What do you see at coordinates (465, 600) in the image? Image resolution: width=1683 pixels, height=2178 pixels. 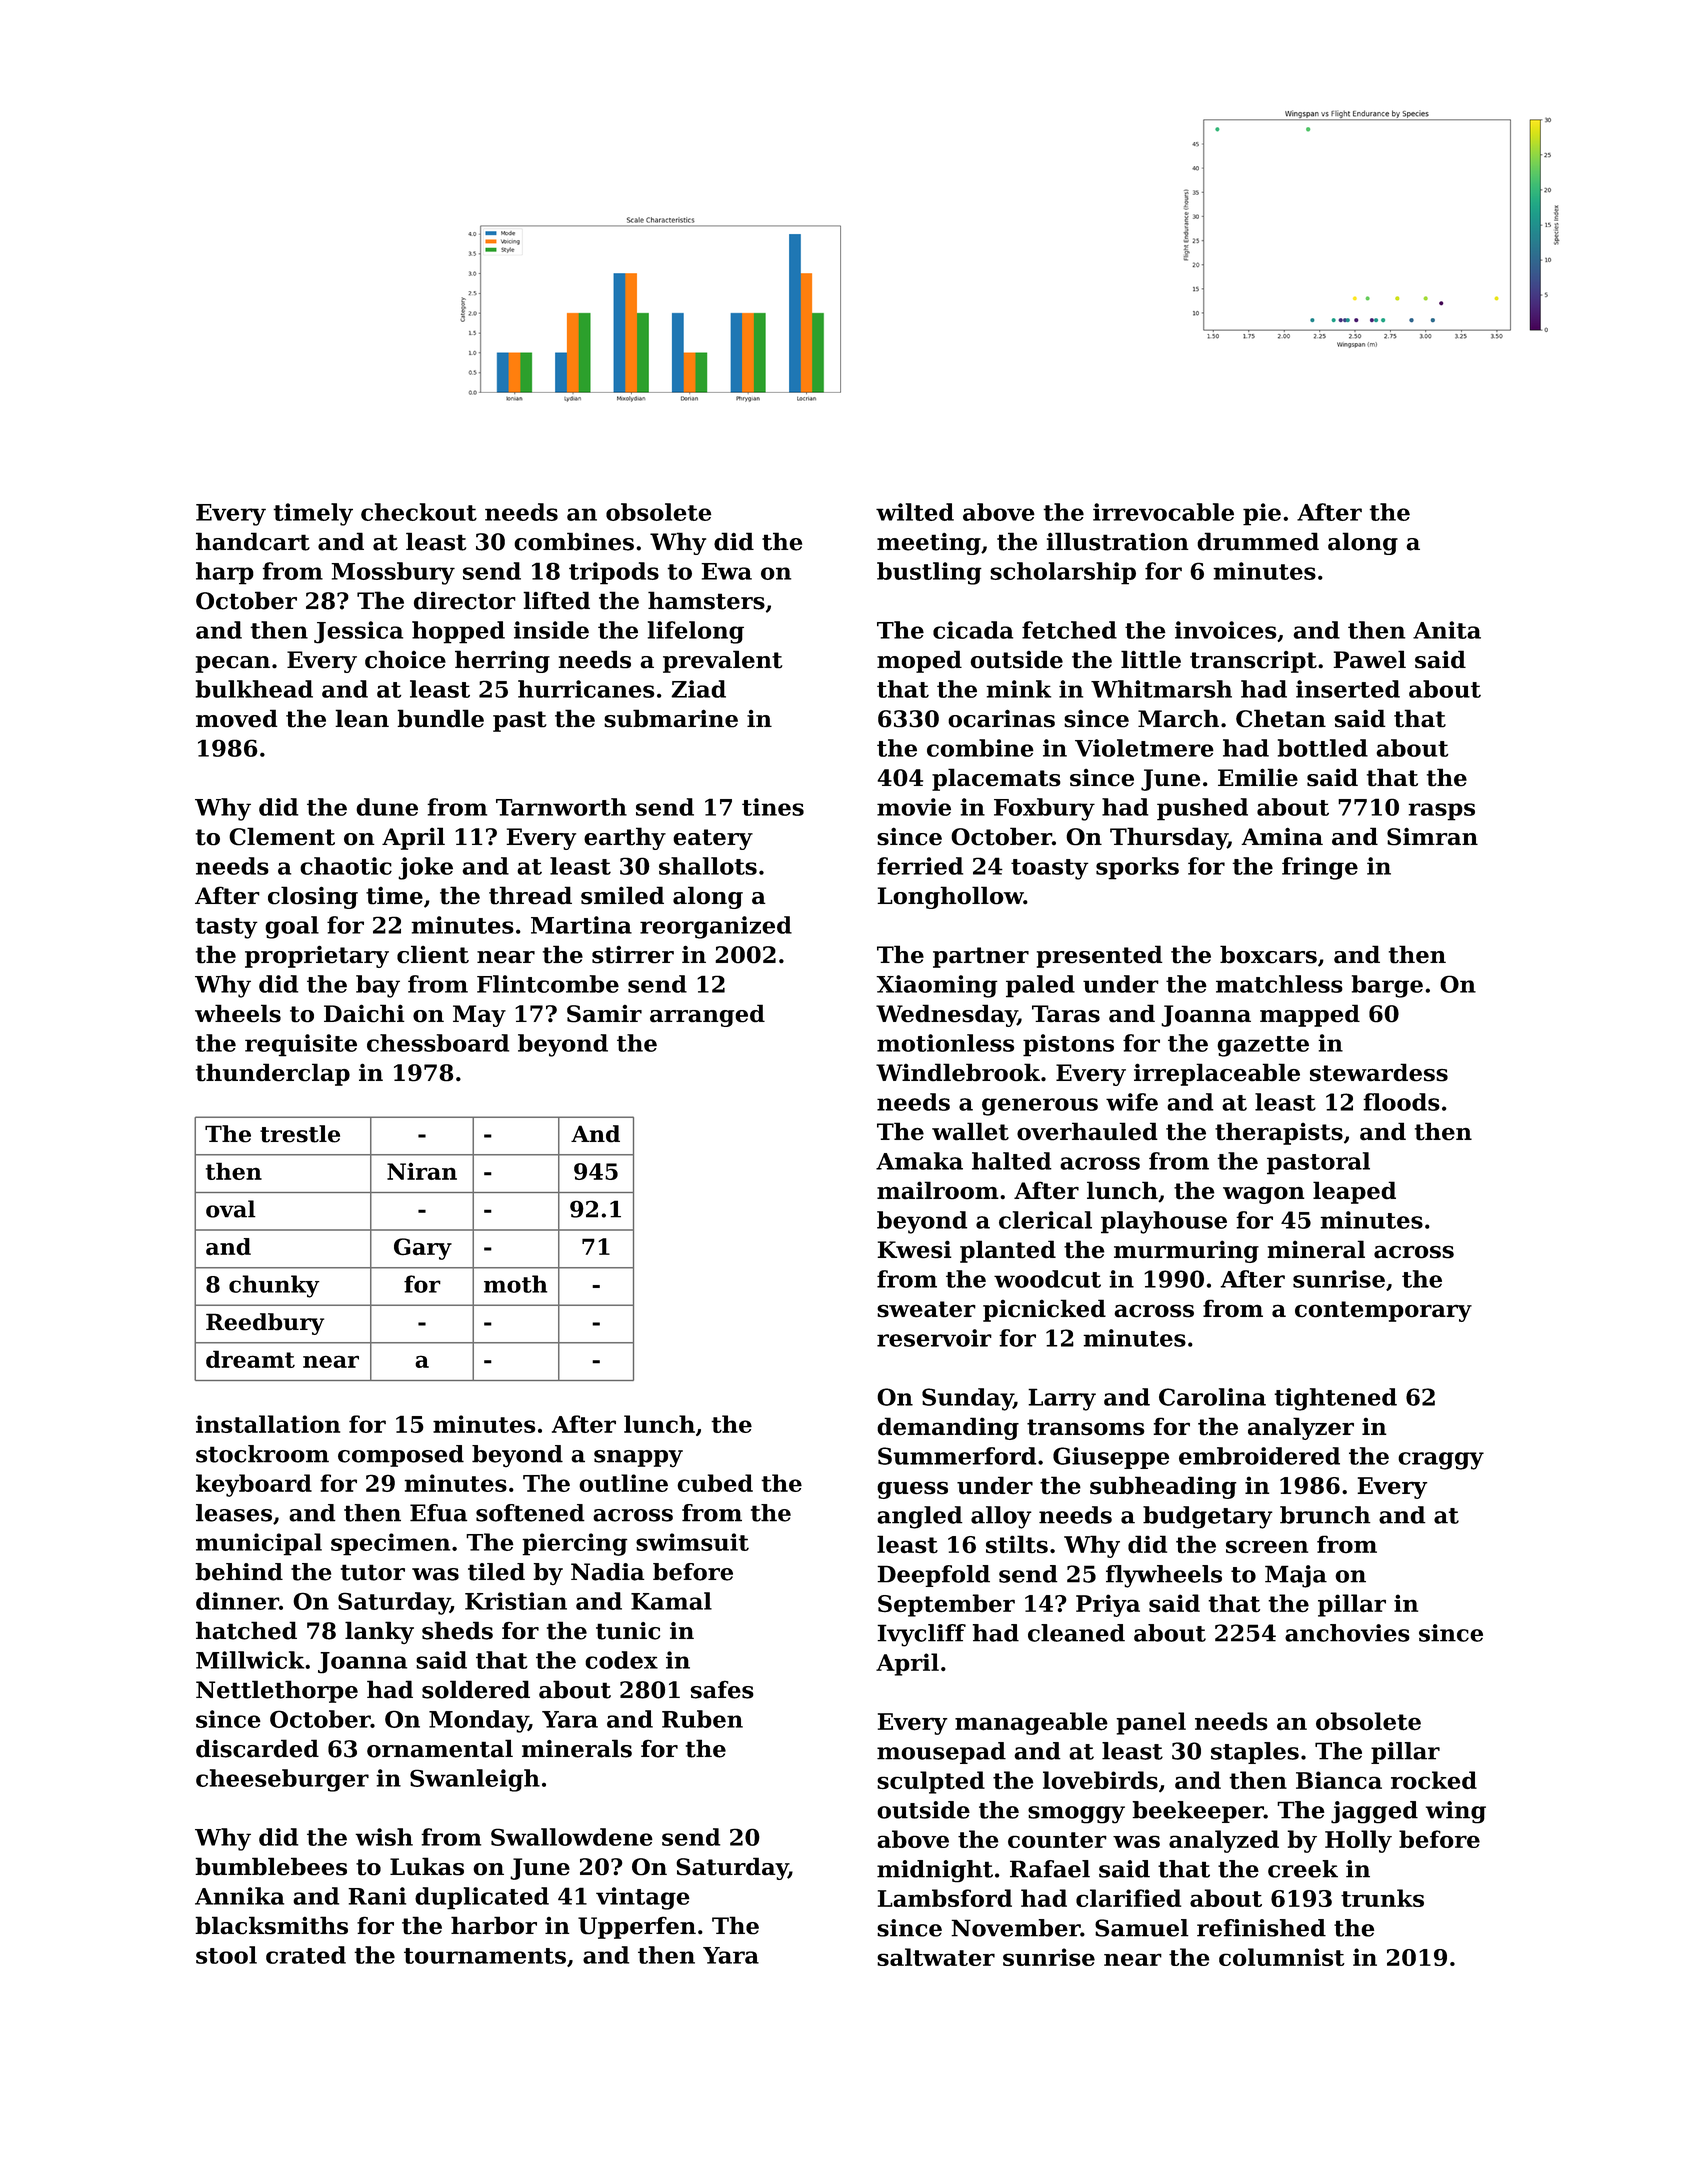 I see `director` at bounding box center [465, 600].
